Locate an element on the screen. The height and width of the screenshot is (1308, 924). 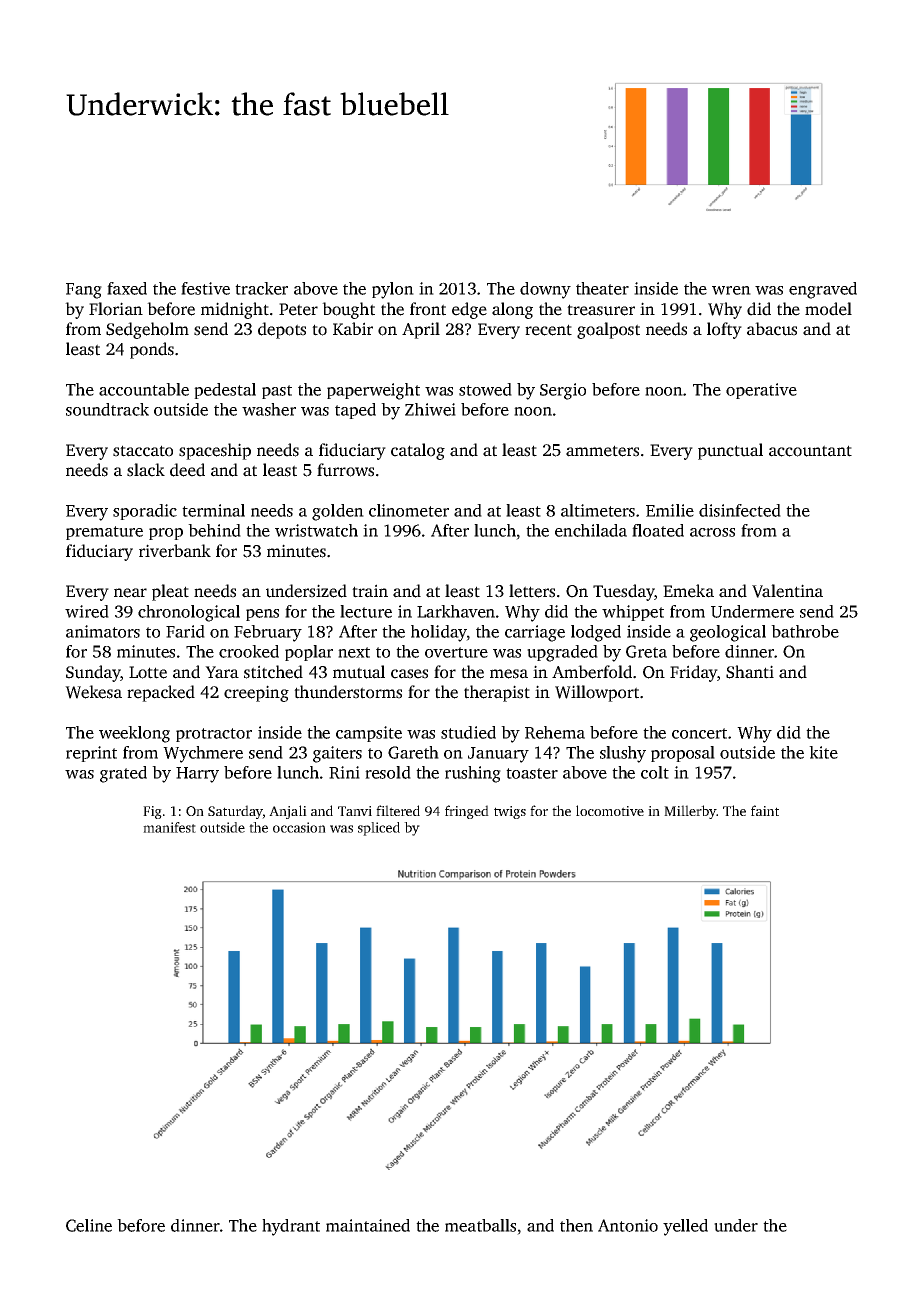
twigs is located at coordinates (510, 812).
